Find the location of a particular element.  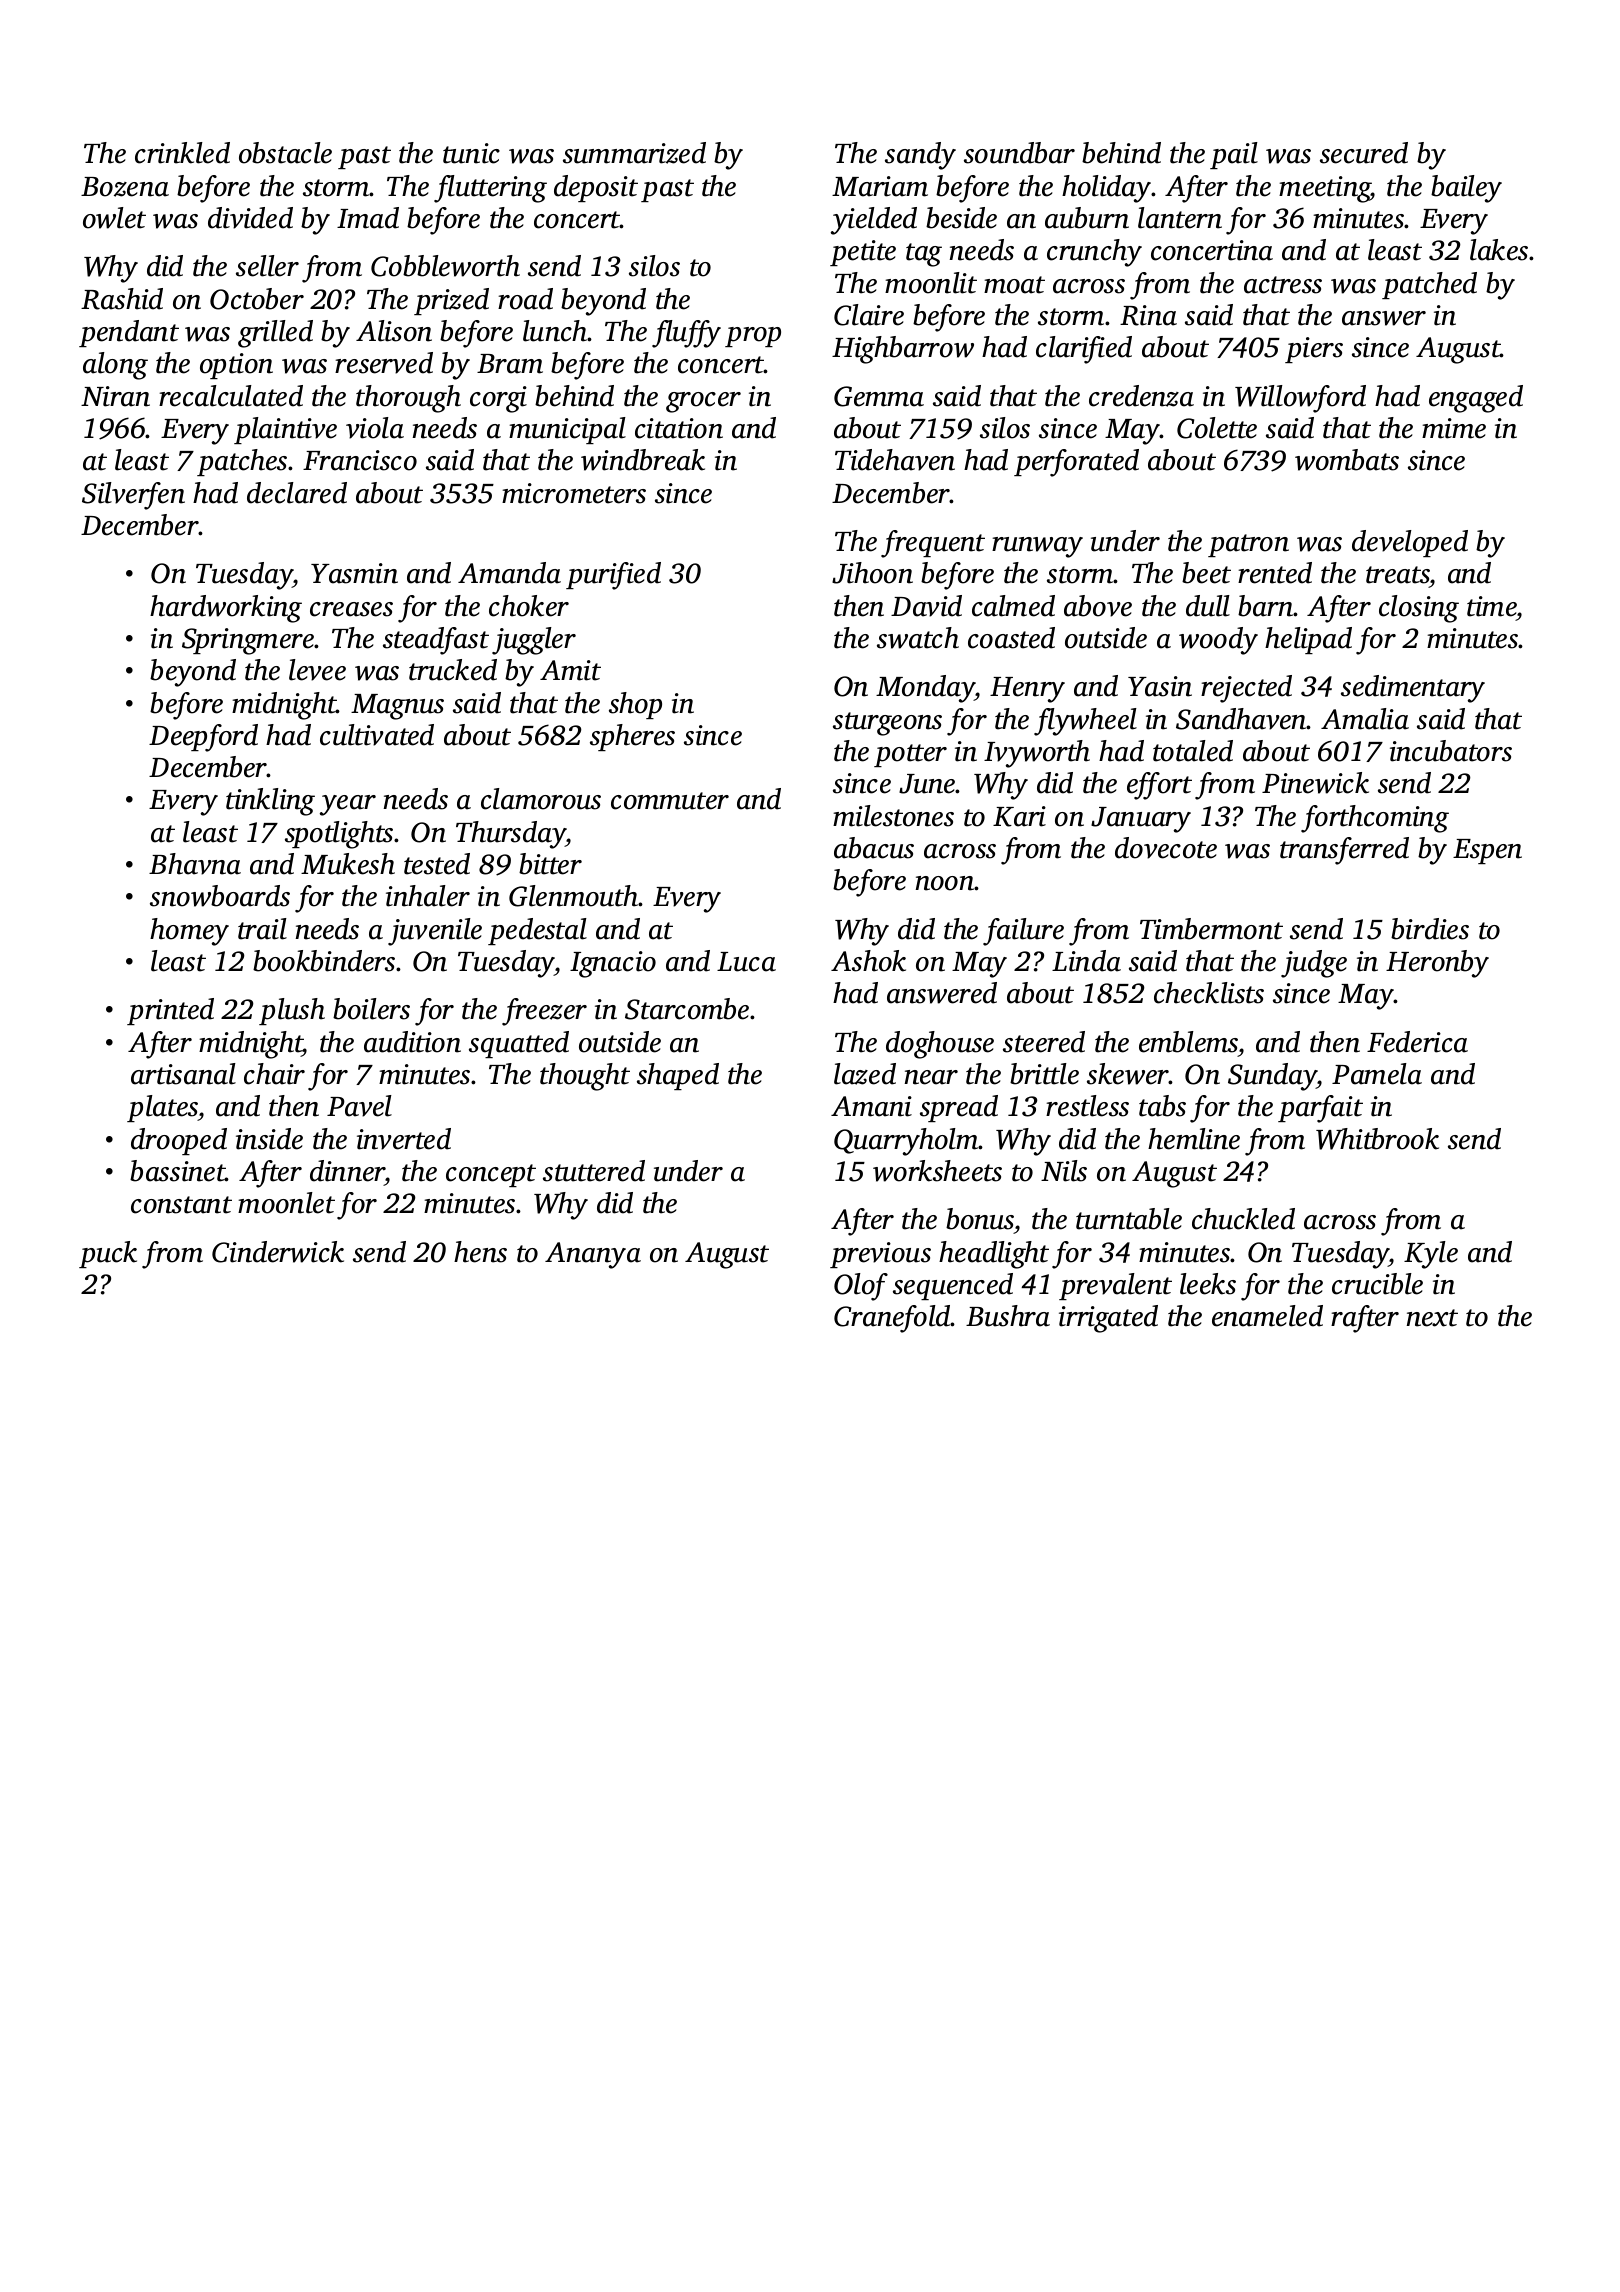

next is located at coordinates (1432, 1318).
